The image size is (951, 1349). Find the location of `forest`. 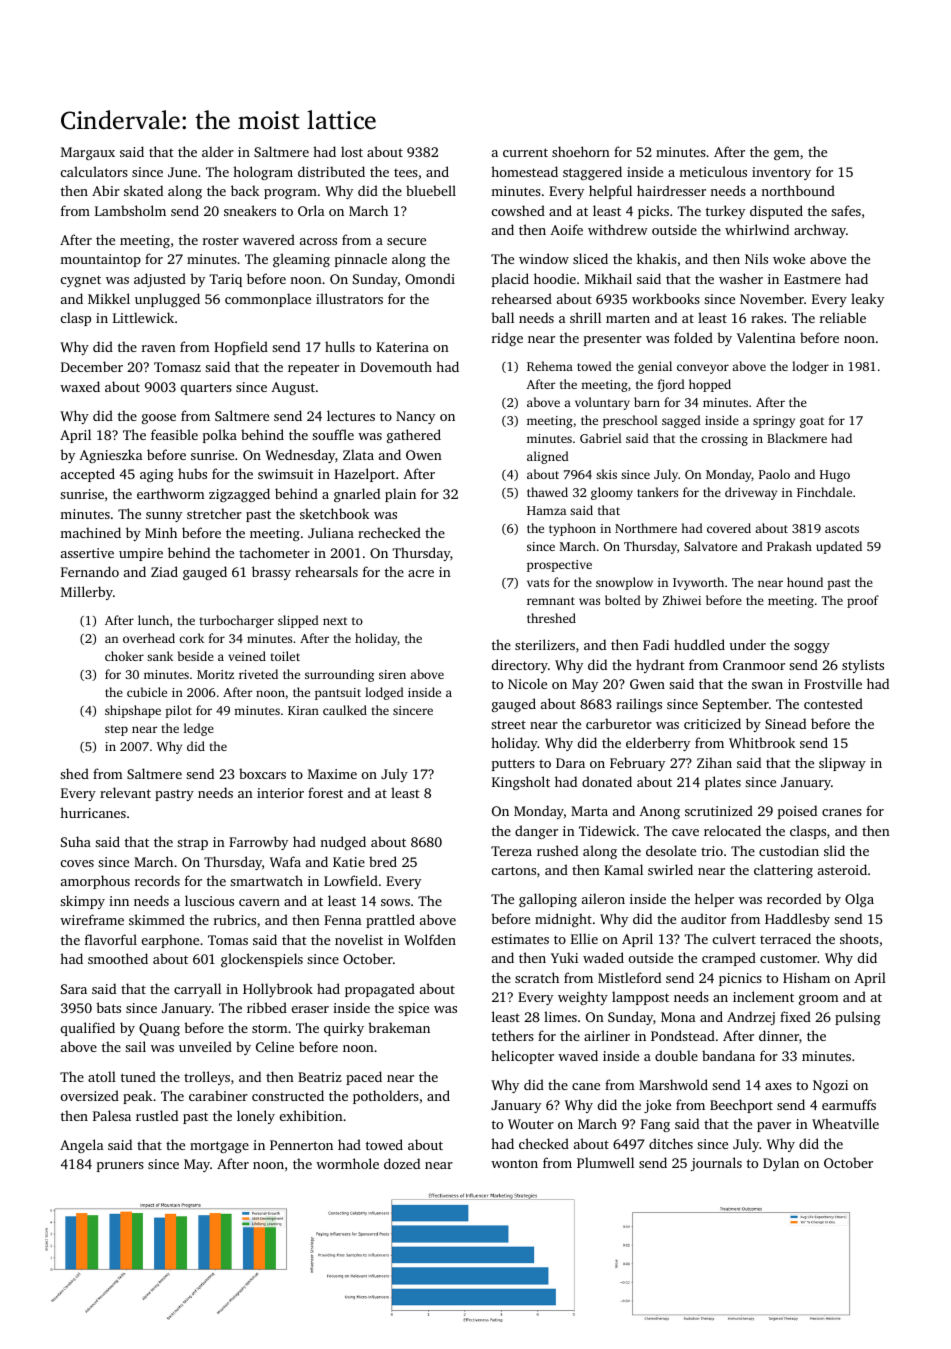

forest is located at coordinates (325, 792).
